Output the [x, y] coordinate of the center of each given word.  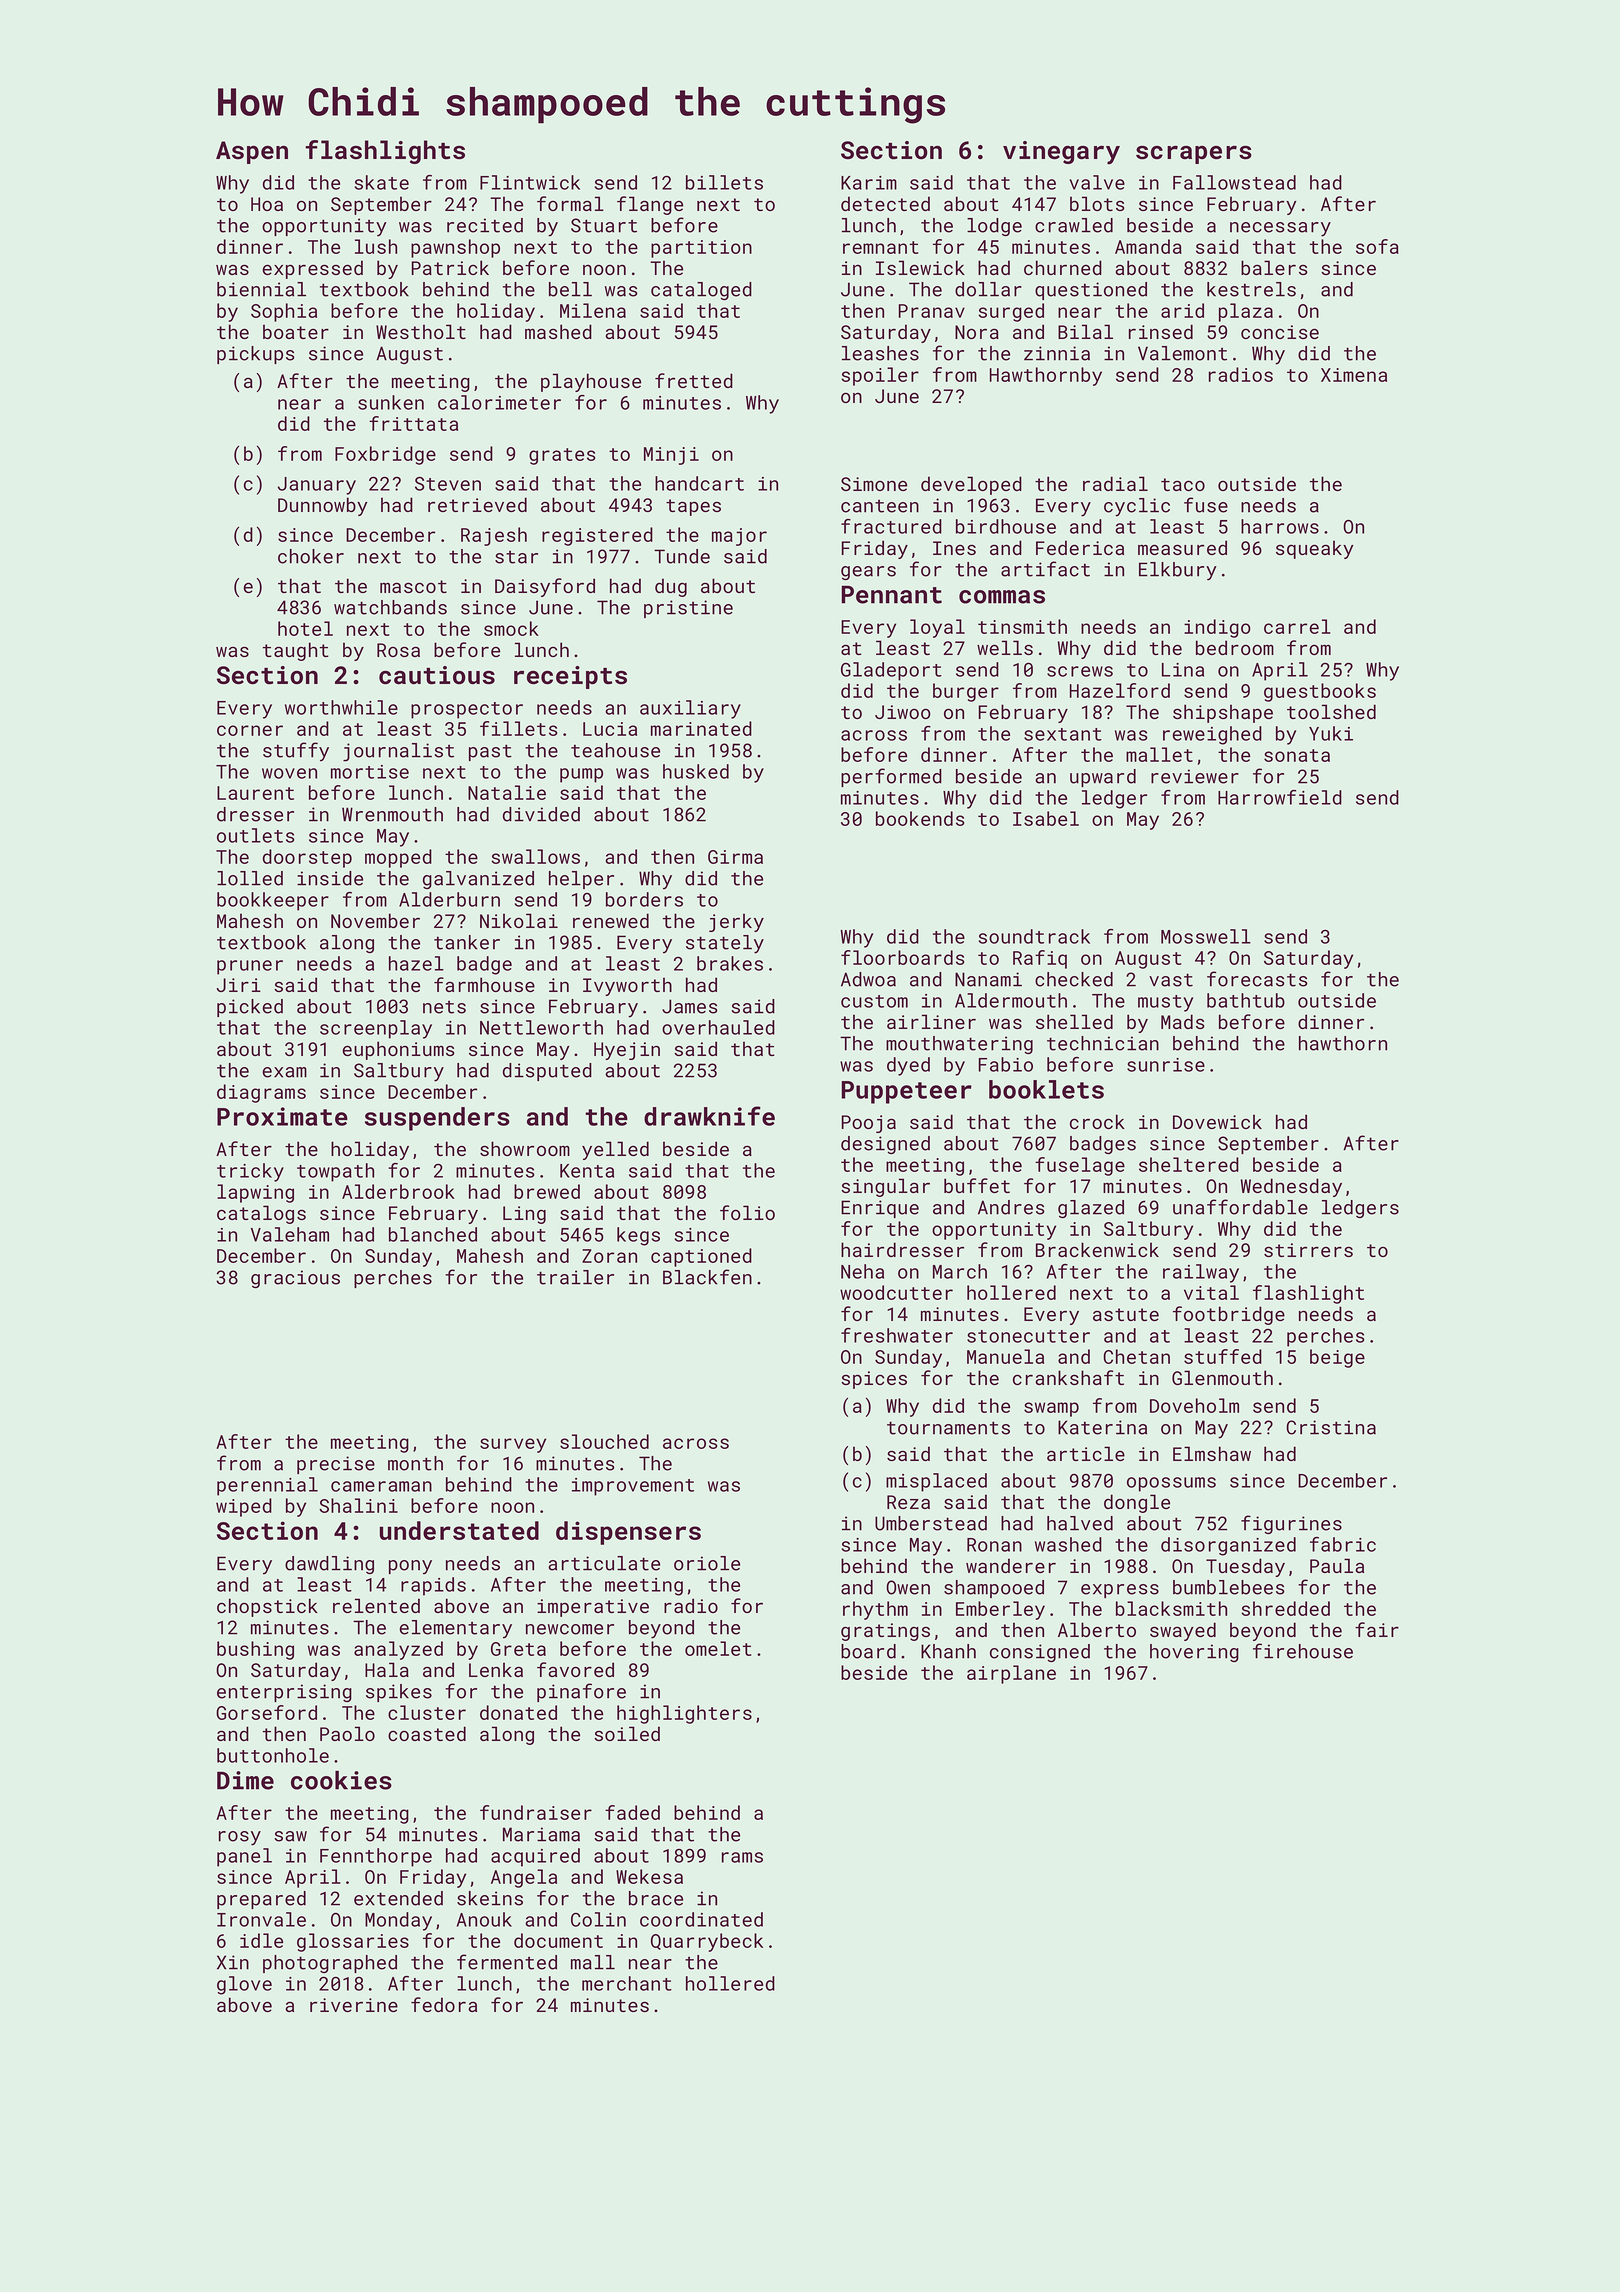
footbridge [1229, 1315]
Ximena [1354, 375]
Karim [869, 183]
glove [244, 1985]
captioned [701, 1257]
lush [376, 246]
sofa [1377, 246]
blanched [433, 1234]
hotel [305, 628]
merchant [627, 1983]
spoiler [880, 376]
